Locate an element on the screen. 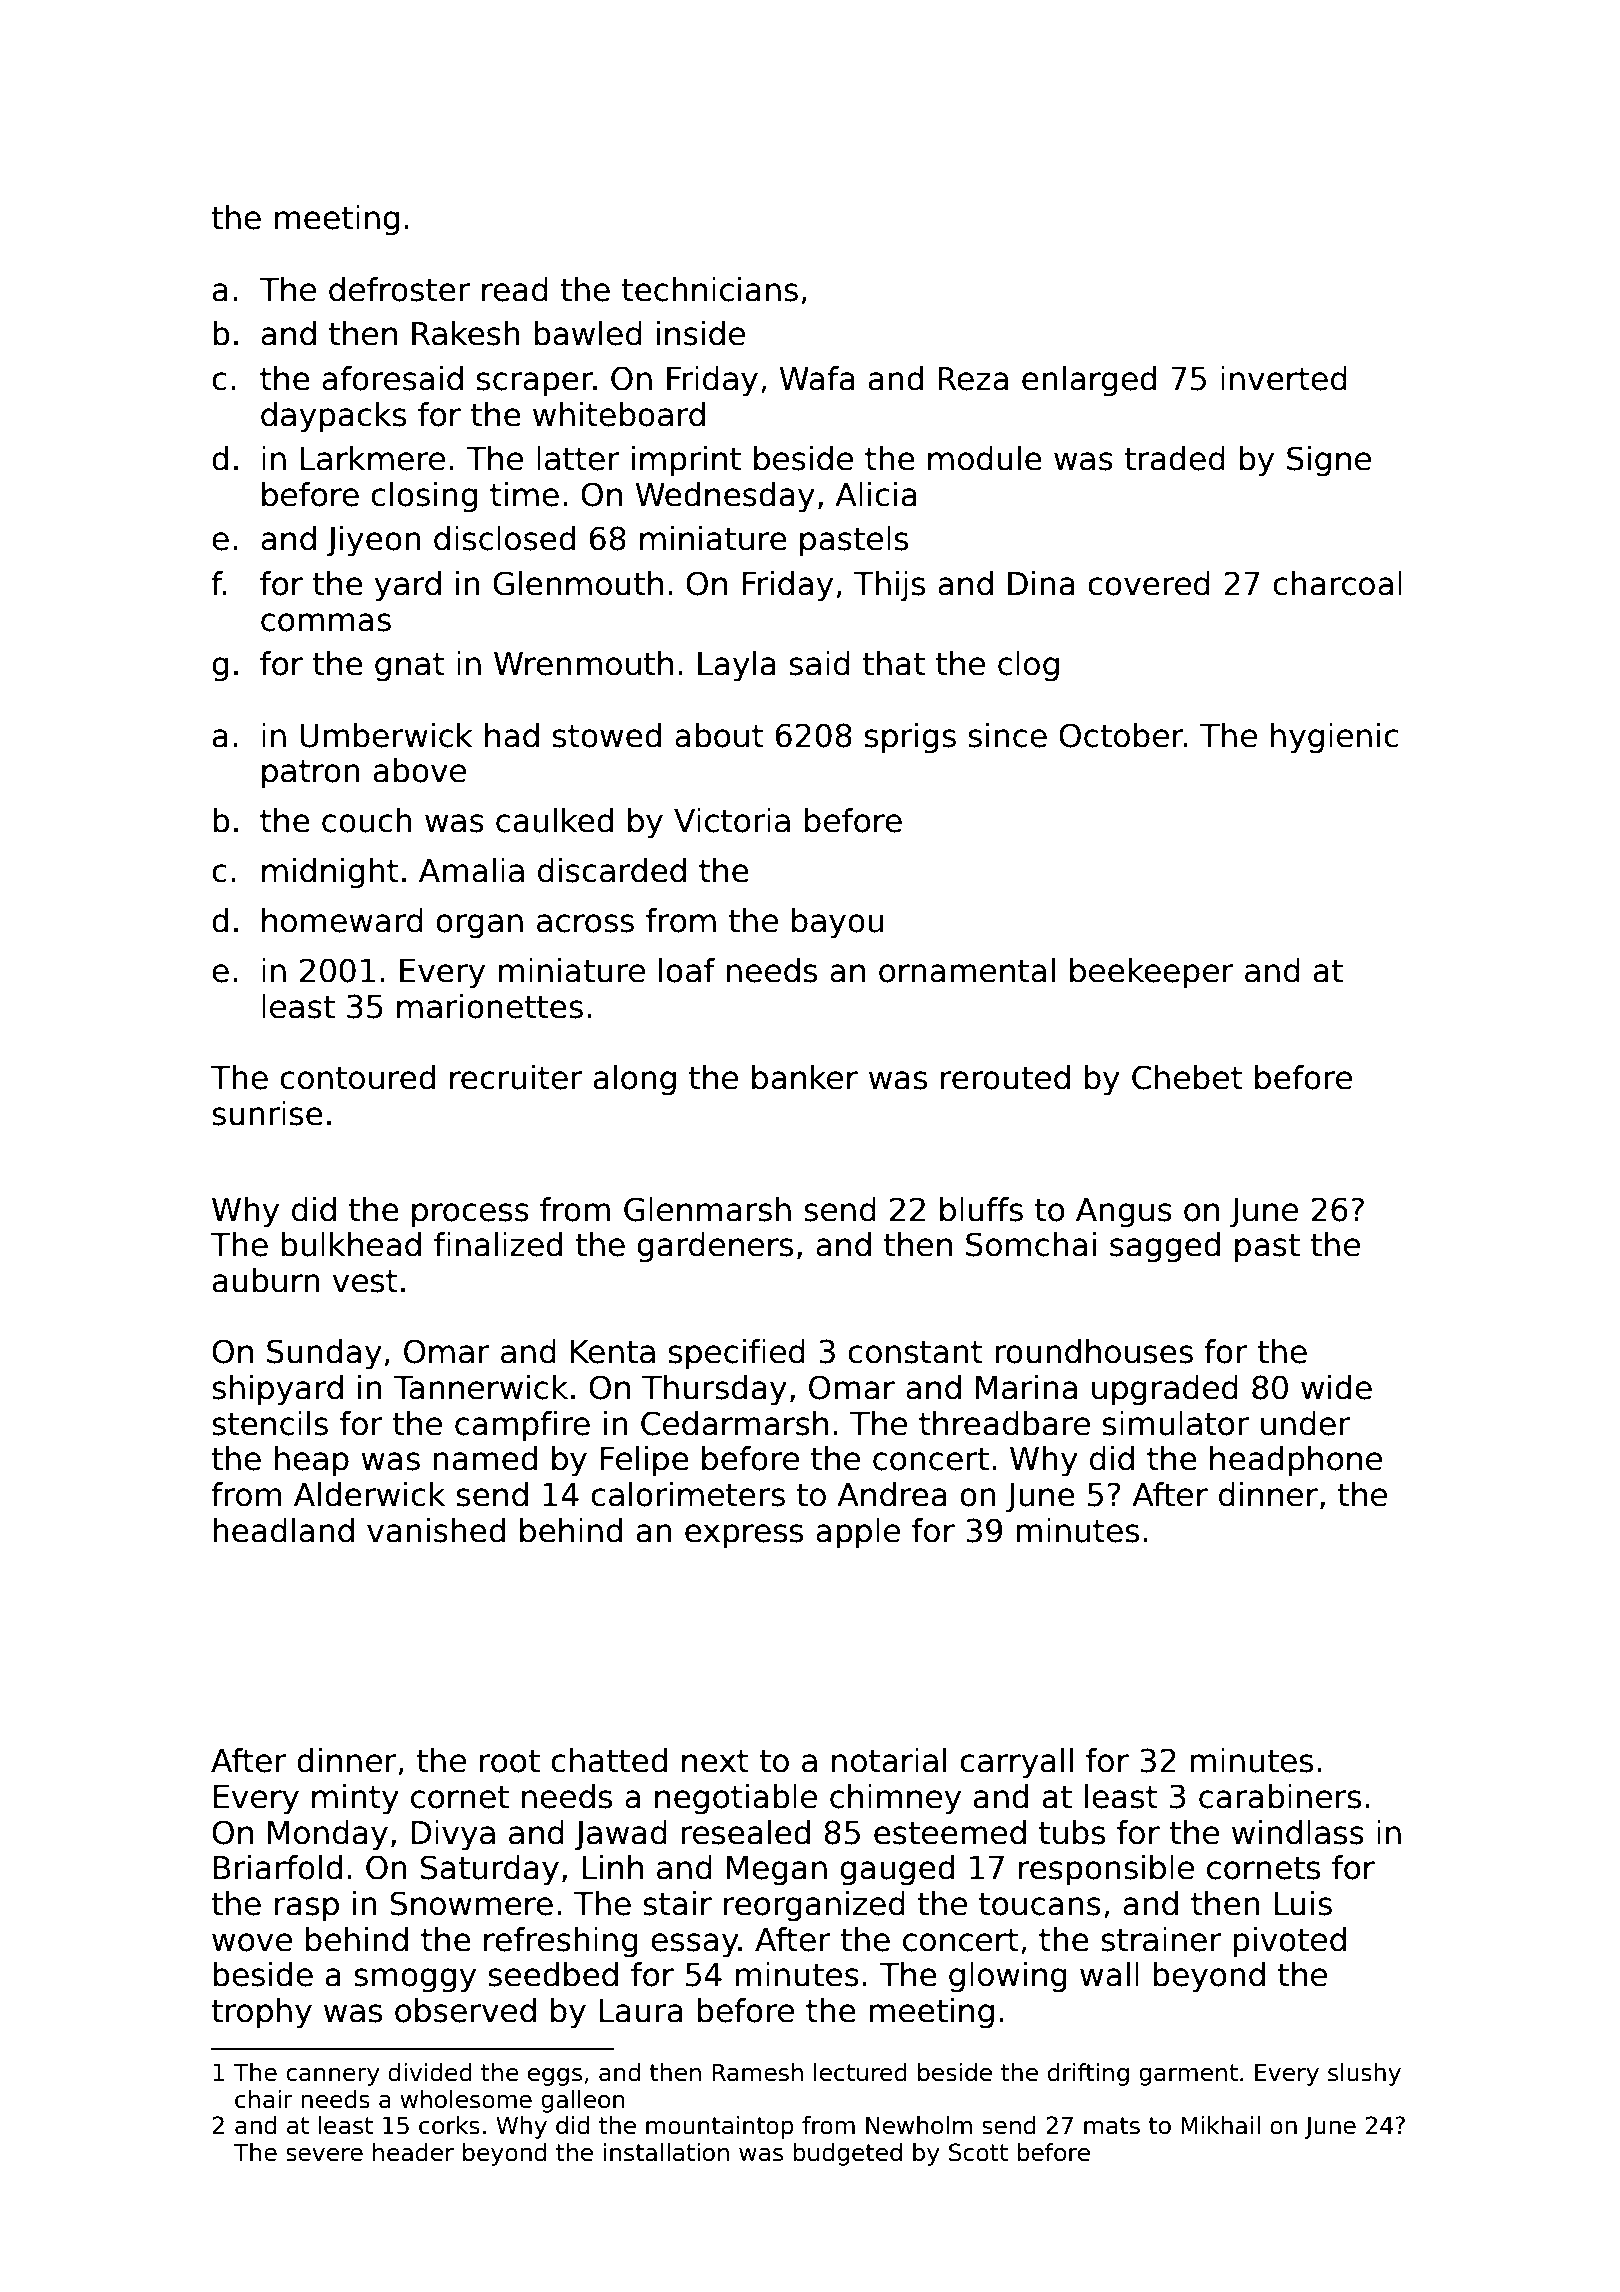 The width and height of the screenshot is (1620, 2292). Signe is located at coordinates (1329, 461).
